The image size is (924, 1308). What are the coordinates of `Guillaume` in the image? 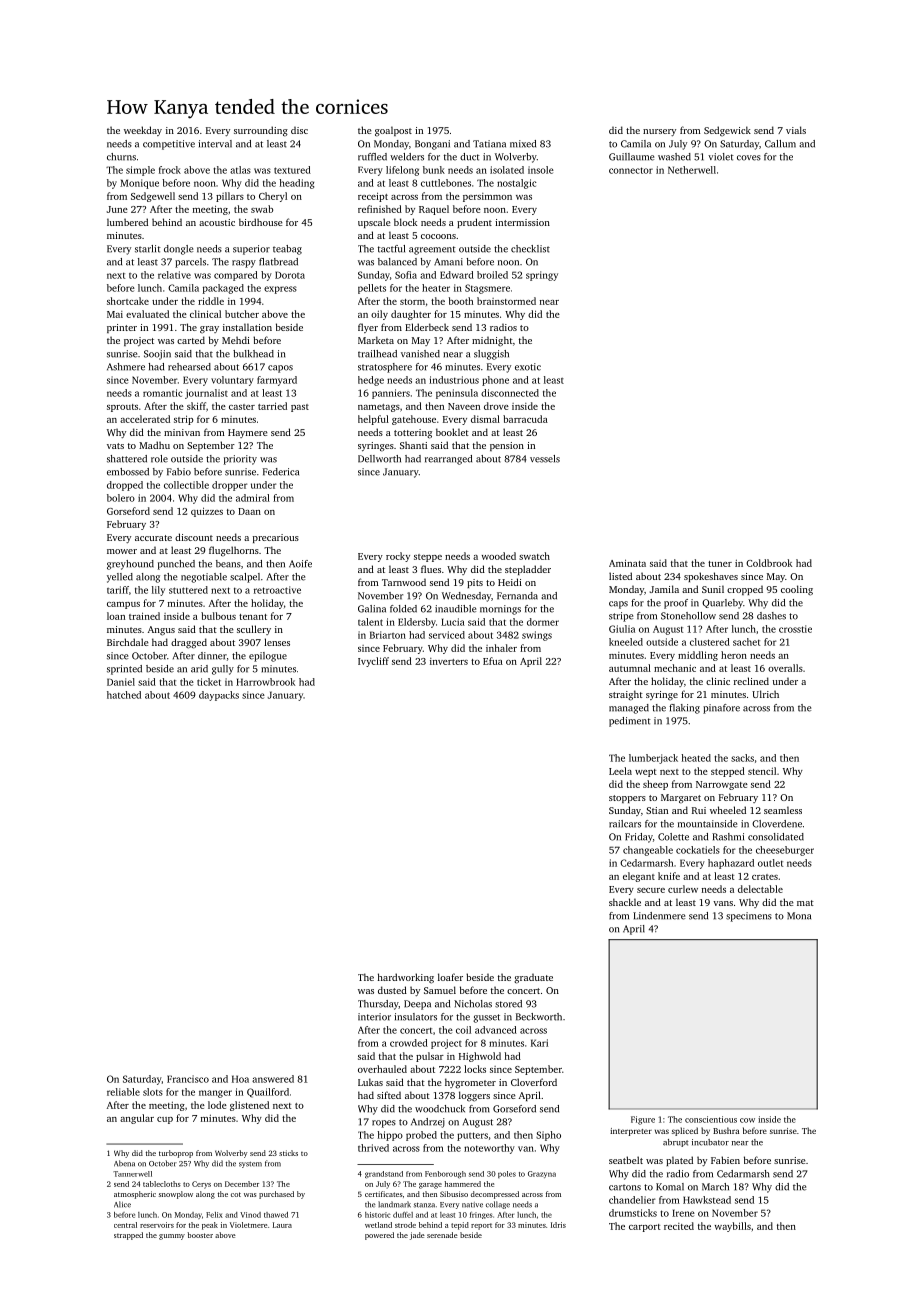 It's located at (631, 157).
